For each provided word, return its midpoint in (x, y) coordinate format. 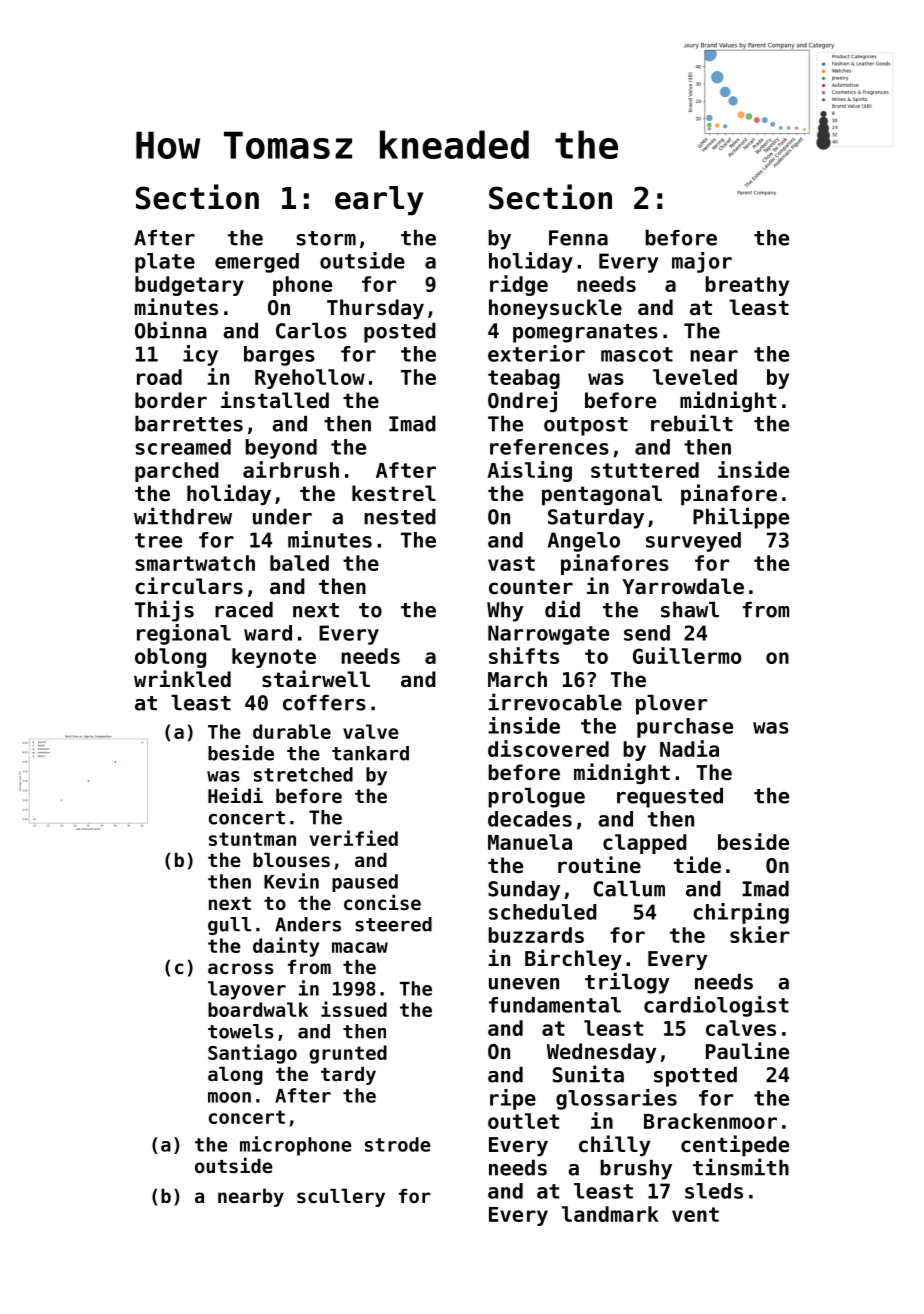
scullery (341, 1197)
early (379, 201)
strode (398, 1144)
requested (670, 798)
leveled (695, 377)
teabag (524, 379)
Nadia (689, 748)
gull (229, 926)
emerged (257, 263)
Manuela (530, 842)
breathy (747, 286)
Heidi (235, 795)
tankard (370, 753)
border (171, 400)
